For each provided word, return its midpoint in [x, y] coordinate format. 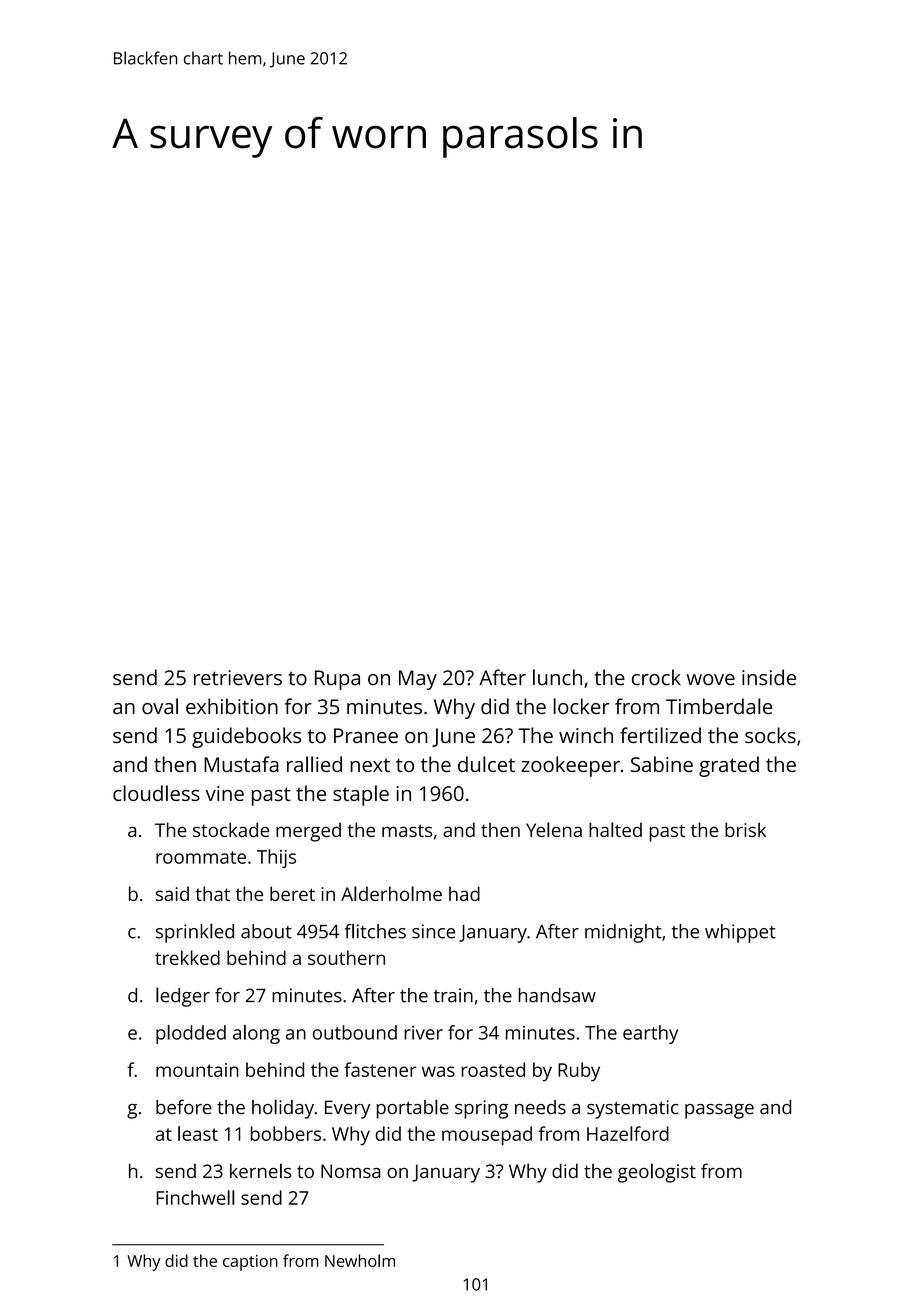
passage [719, 1111]
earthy [650, 1034]
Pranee [366, 735]
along [256, 1034]
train [453, 995]
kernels [260, 1171]
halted [615, 829]
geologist [657, 1173]
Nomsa [350, 1171]
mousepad [487, 1135]
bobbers [286, 1133]
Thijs [276, 858]
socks [770, 735]
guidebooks [246, 737]
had [464, 893]
